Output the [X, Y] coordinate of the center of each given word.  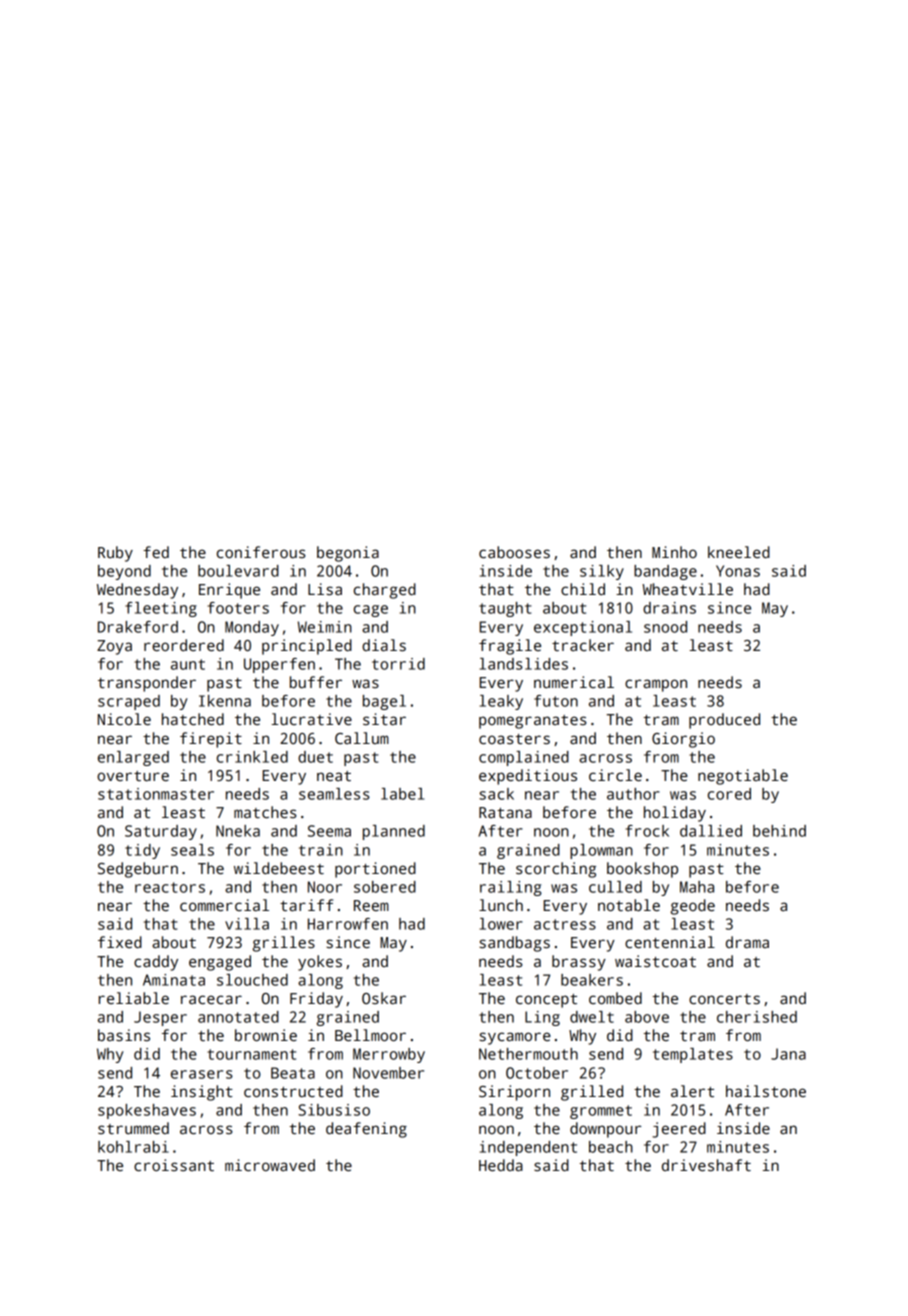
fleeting [161, 609]
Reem [371, 905]
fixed [120, 942]
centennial [670, 942]
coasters [514, 739]
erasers [202, 1074]
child [583, 589]
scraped [129, 702]
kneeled [739, 552]
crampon [656, 685]
